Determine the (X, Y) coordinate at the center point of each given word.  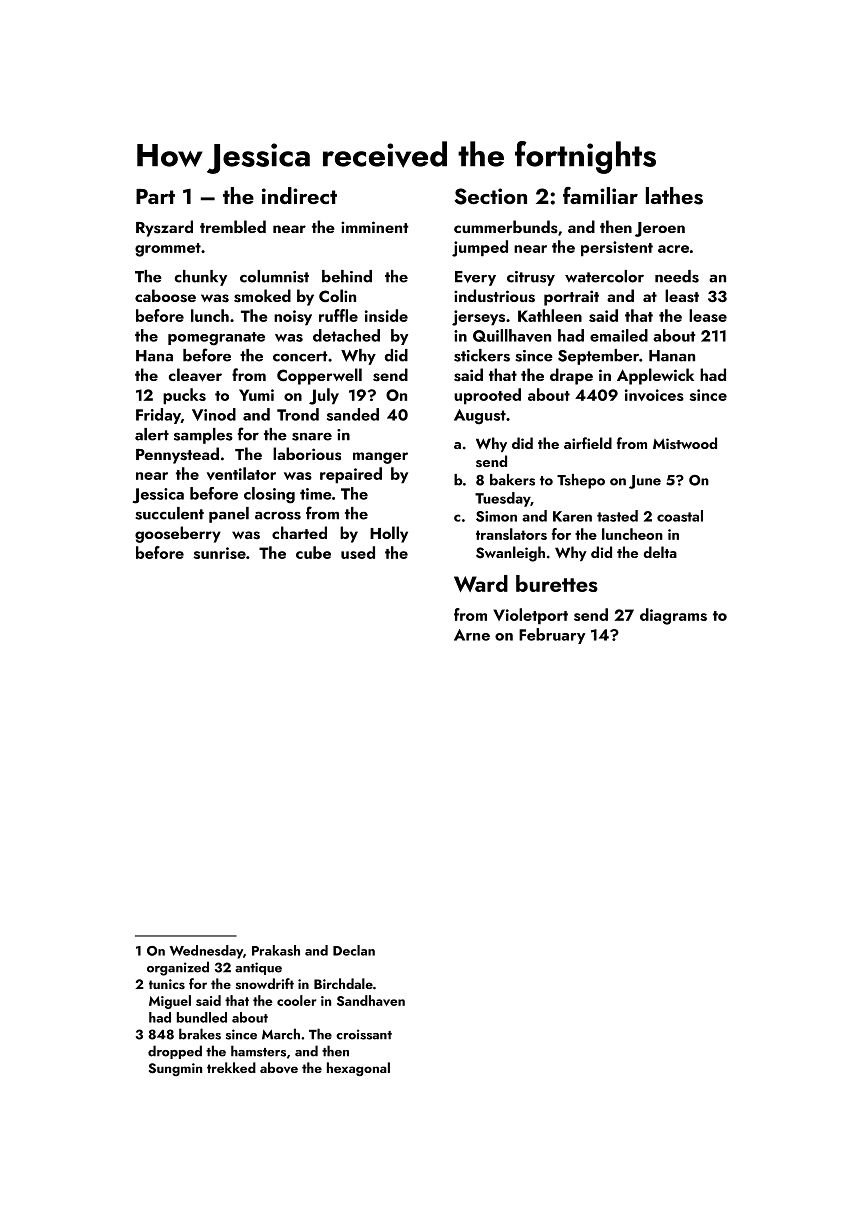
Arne (472, 635)
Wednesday (206, 952)
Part (155, 196)
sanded (353, 414)
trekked (231, 1067)
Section (490, 196)
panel (229, 515)
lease (708, 315)
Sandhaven (371, 1000)
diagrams (673, 616)
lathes (674, 196)
